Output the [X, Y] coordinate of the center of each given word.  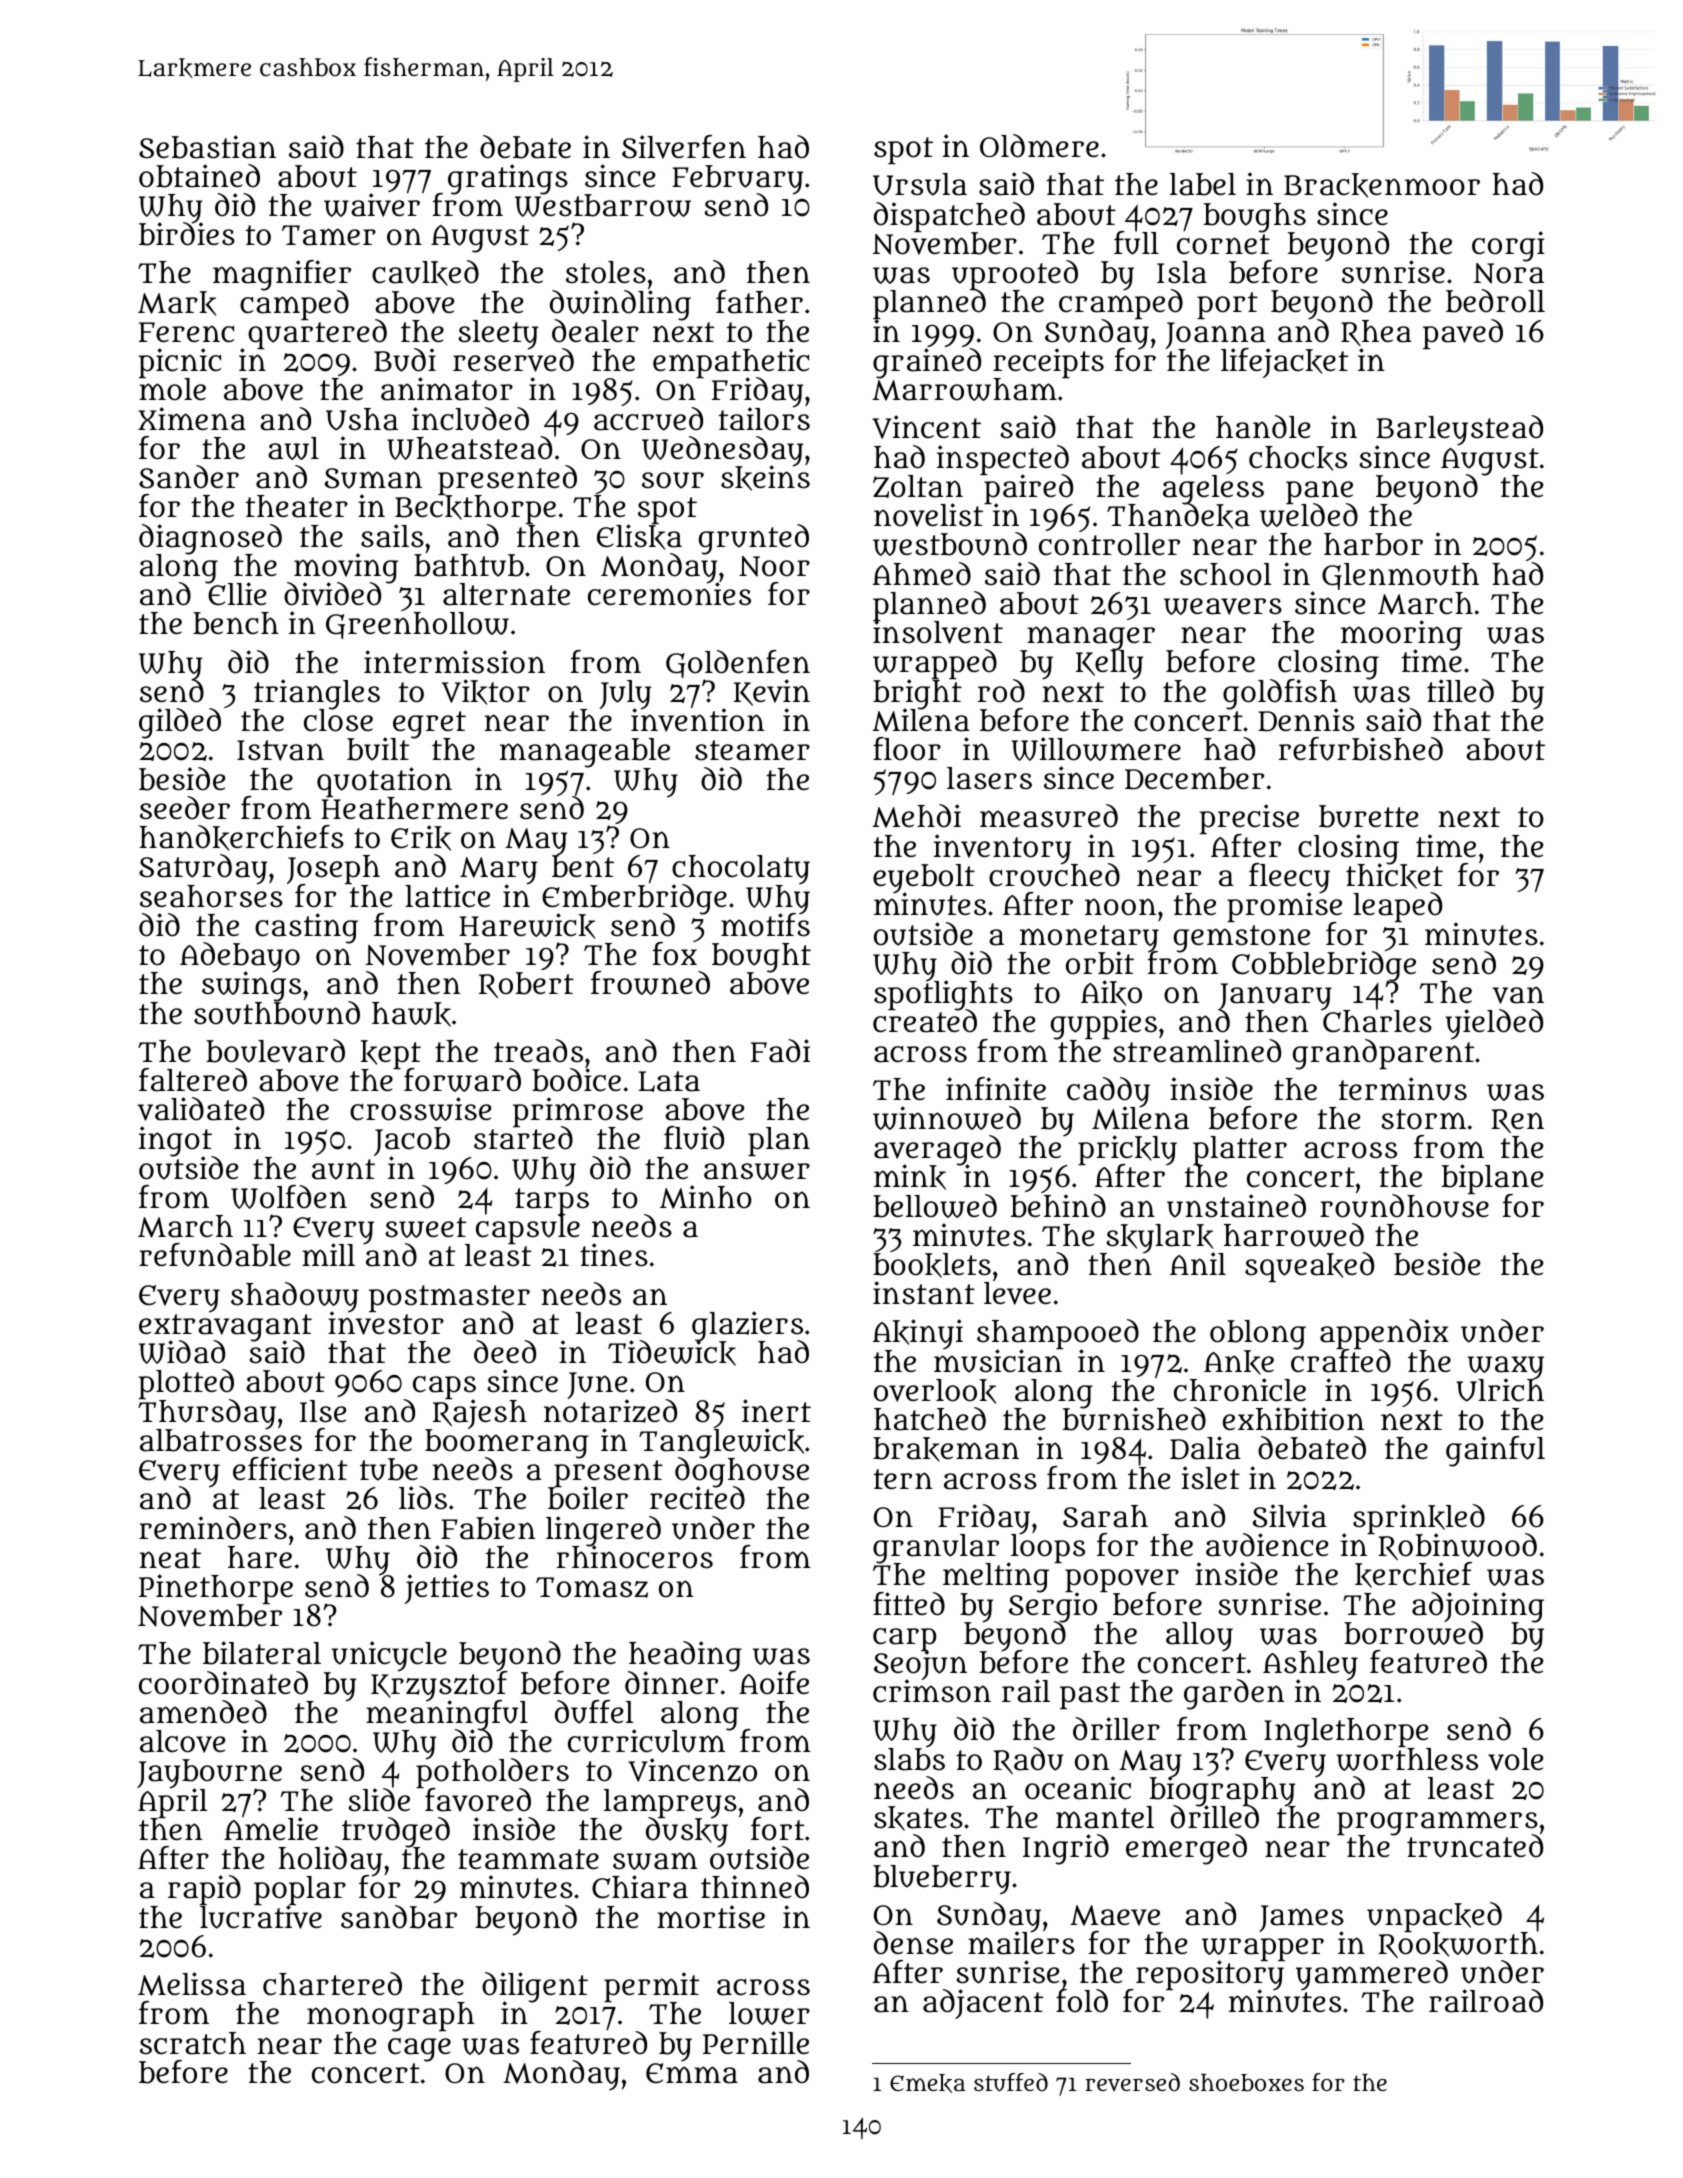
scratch [193, 2043]
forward [462, 1080]
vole [1515, 1759]
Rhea [1376, 333]
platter [1240, 1151]
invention [698, 720]
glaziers [747, 1326]
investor [386, 1323]
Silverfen [684, 147]
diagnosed [210, 539]
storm [1423, 1119]
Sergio [1053, 1607]
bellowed [935, 1206]
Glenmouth [1400, 576]
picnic [179, 363]
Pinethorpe [216, 1589]
